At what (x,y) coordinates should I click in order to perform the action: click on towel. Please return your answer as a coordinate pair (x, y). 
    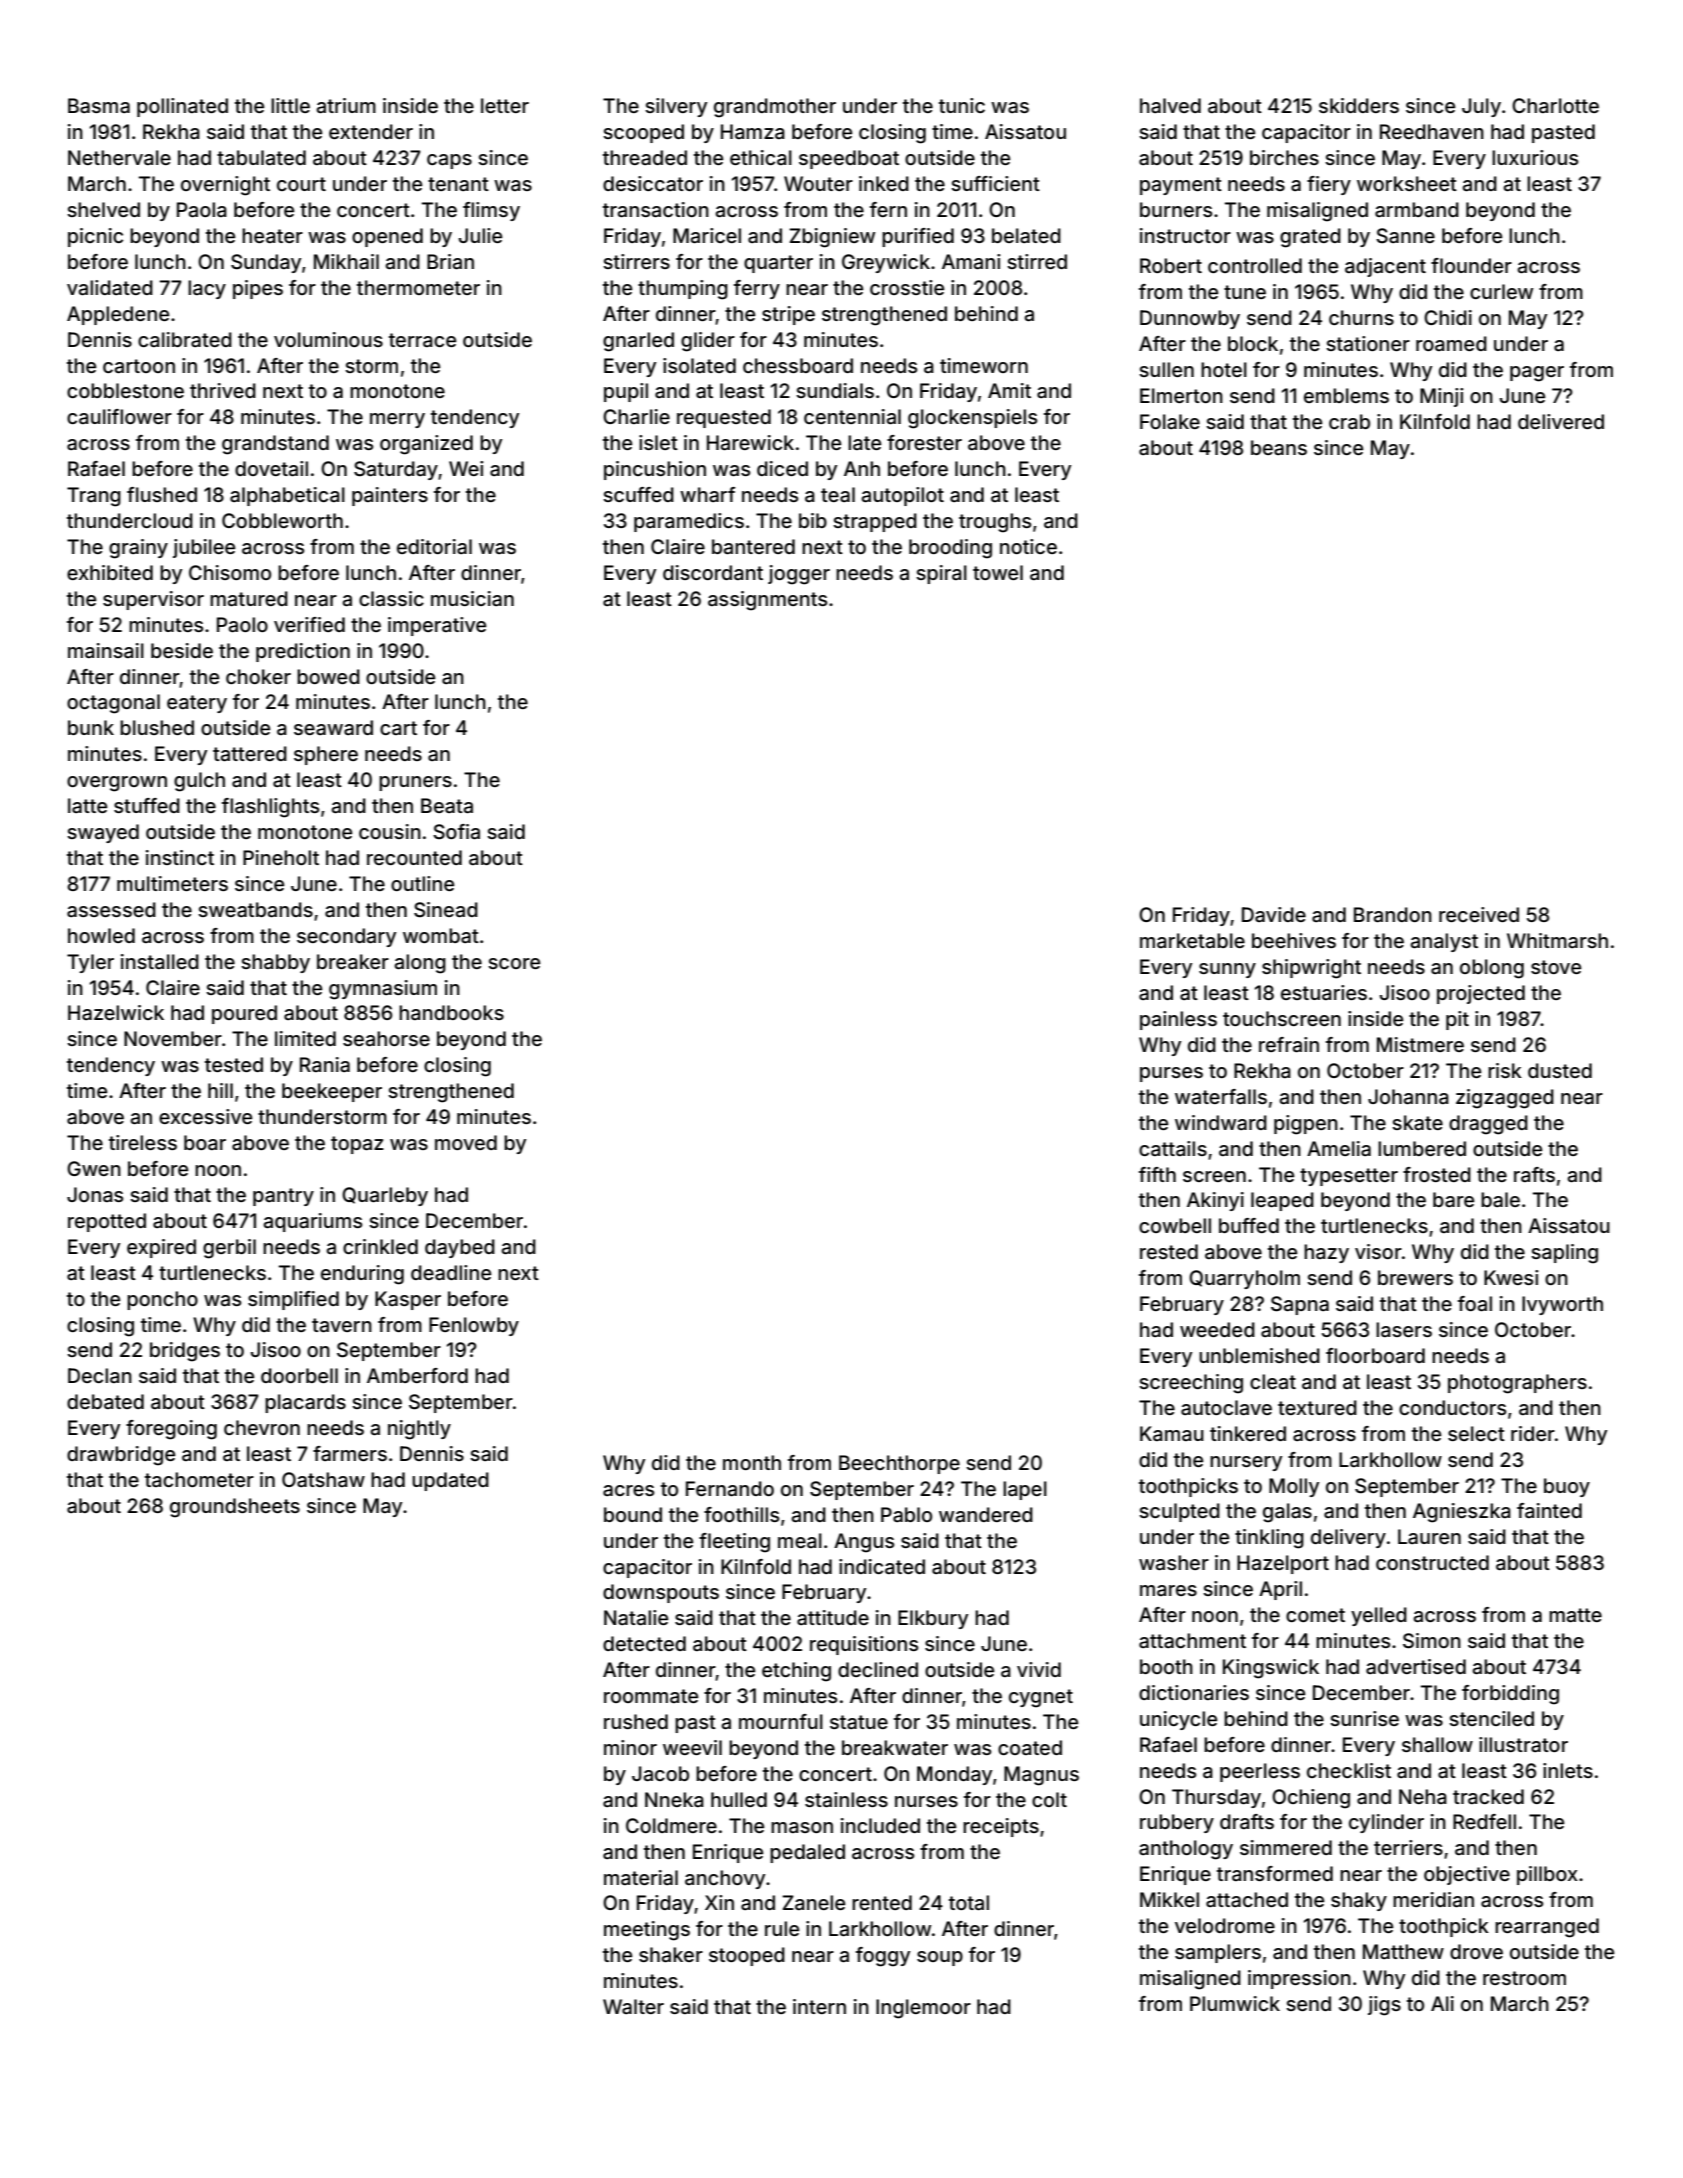
    Looking at the image, I should click on (998, 572).
